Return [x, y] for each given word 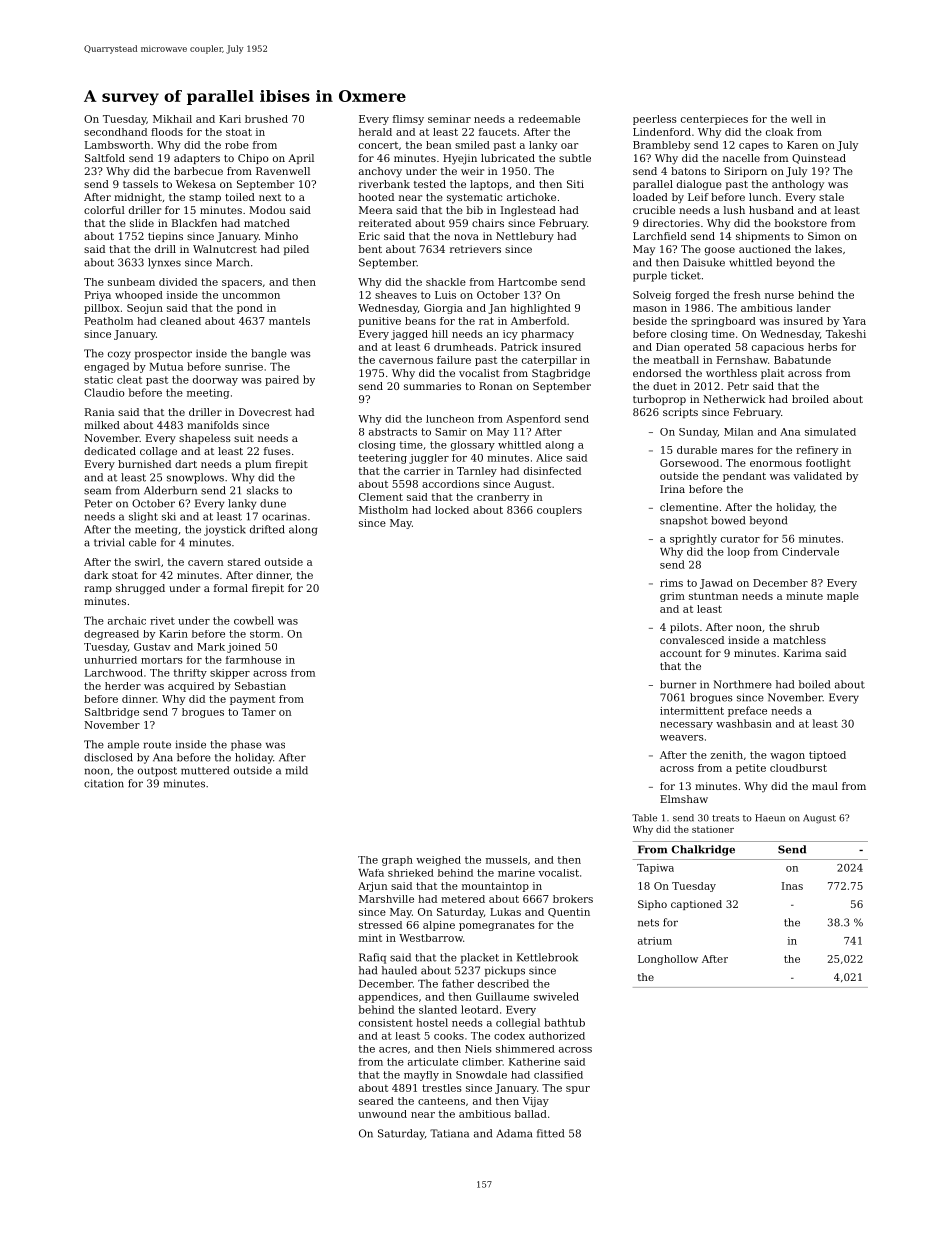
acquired [191, 687]
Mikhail [172, 119]
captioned [696, 905]
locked [452, 510]
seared [376, 1101]
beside [650, 321]
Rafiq [372, 958]
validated [817, 476]
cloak [779, 132]
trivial [109, 542]
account [681, 653]
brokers [573, 899]
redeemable [549, 119]
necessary [686, 726]
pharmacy [547, 335]
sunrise [244, 367]
